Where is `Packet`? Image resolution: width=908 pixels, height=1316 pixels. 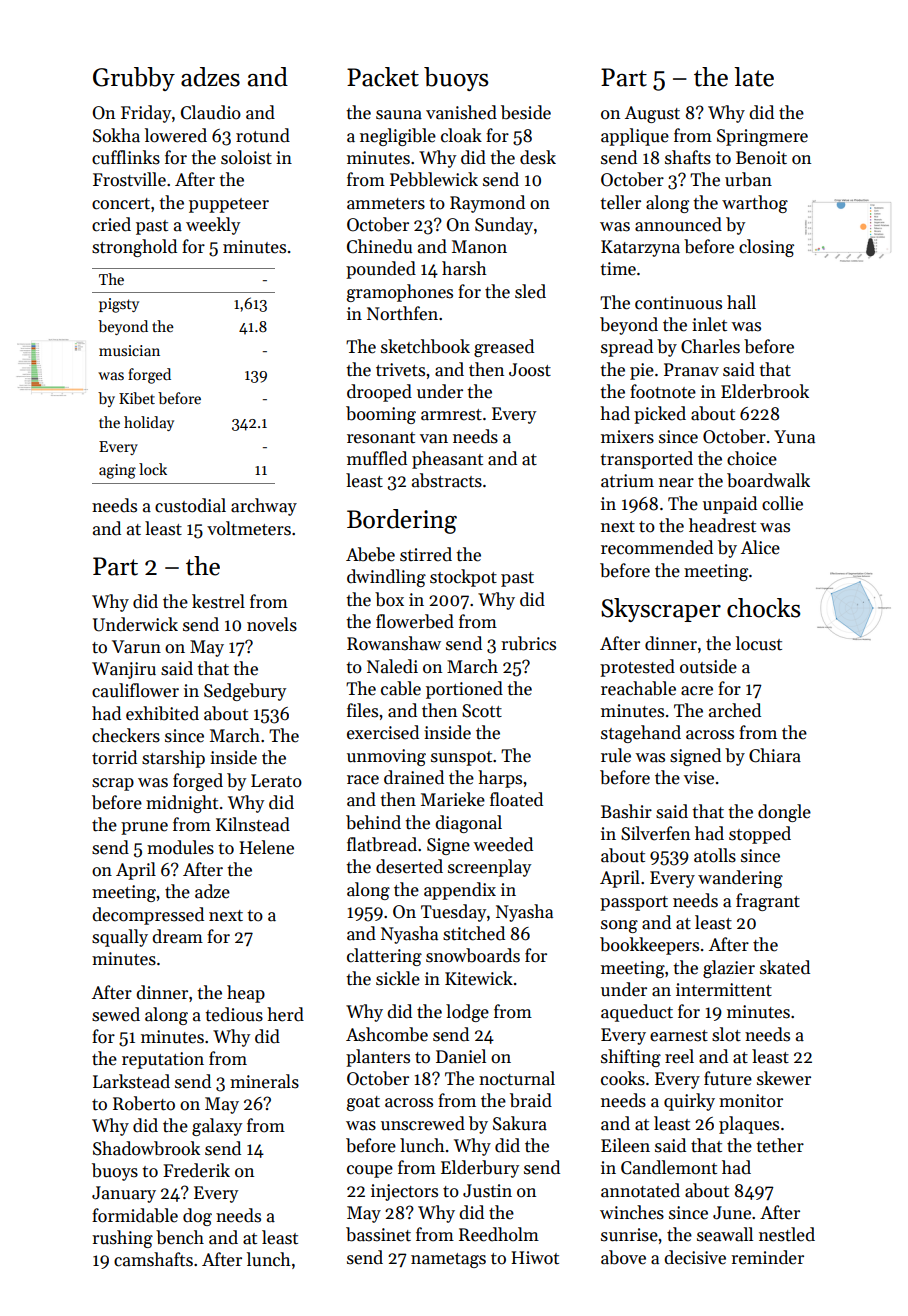 Packet is located at coordinates (383, 77).
